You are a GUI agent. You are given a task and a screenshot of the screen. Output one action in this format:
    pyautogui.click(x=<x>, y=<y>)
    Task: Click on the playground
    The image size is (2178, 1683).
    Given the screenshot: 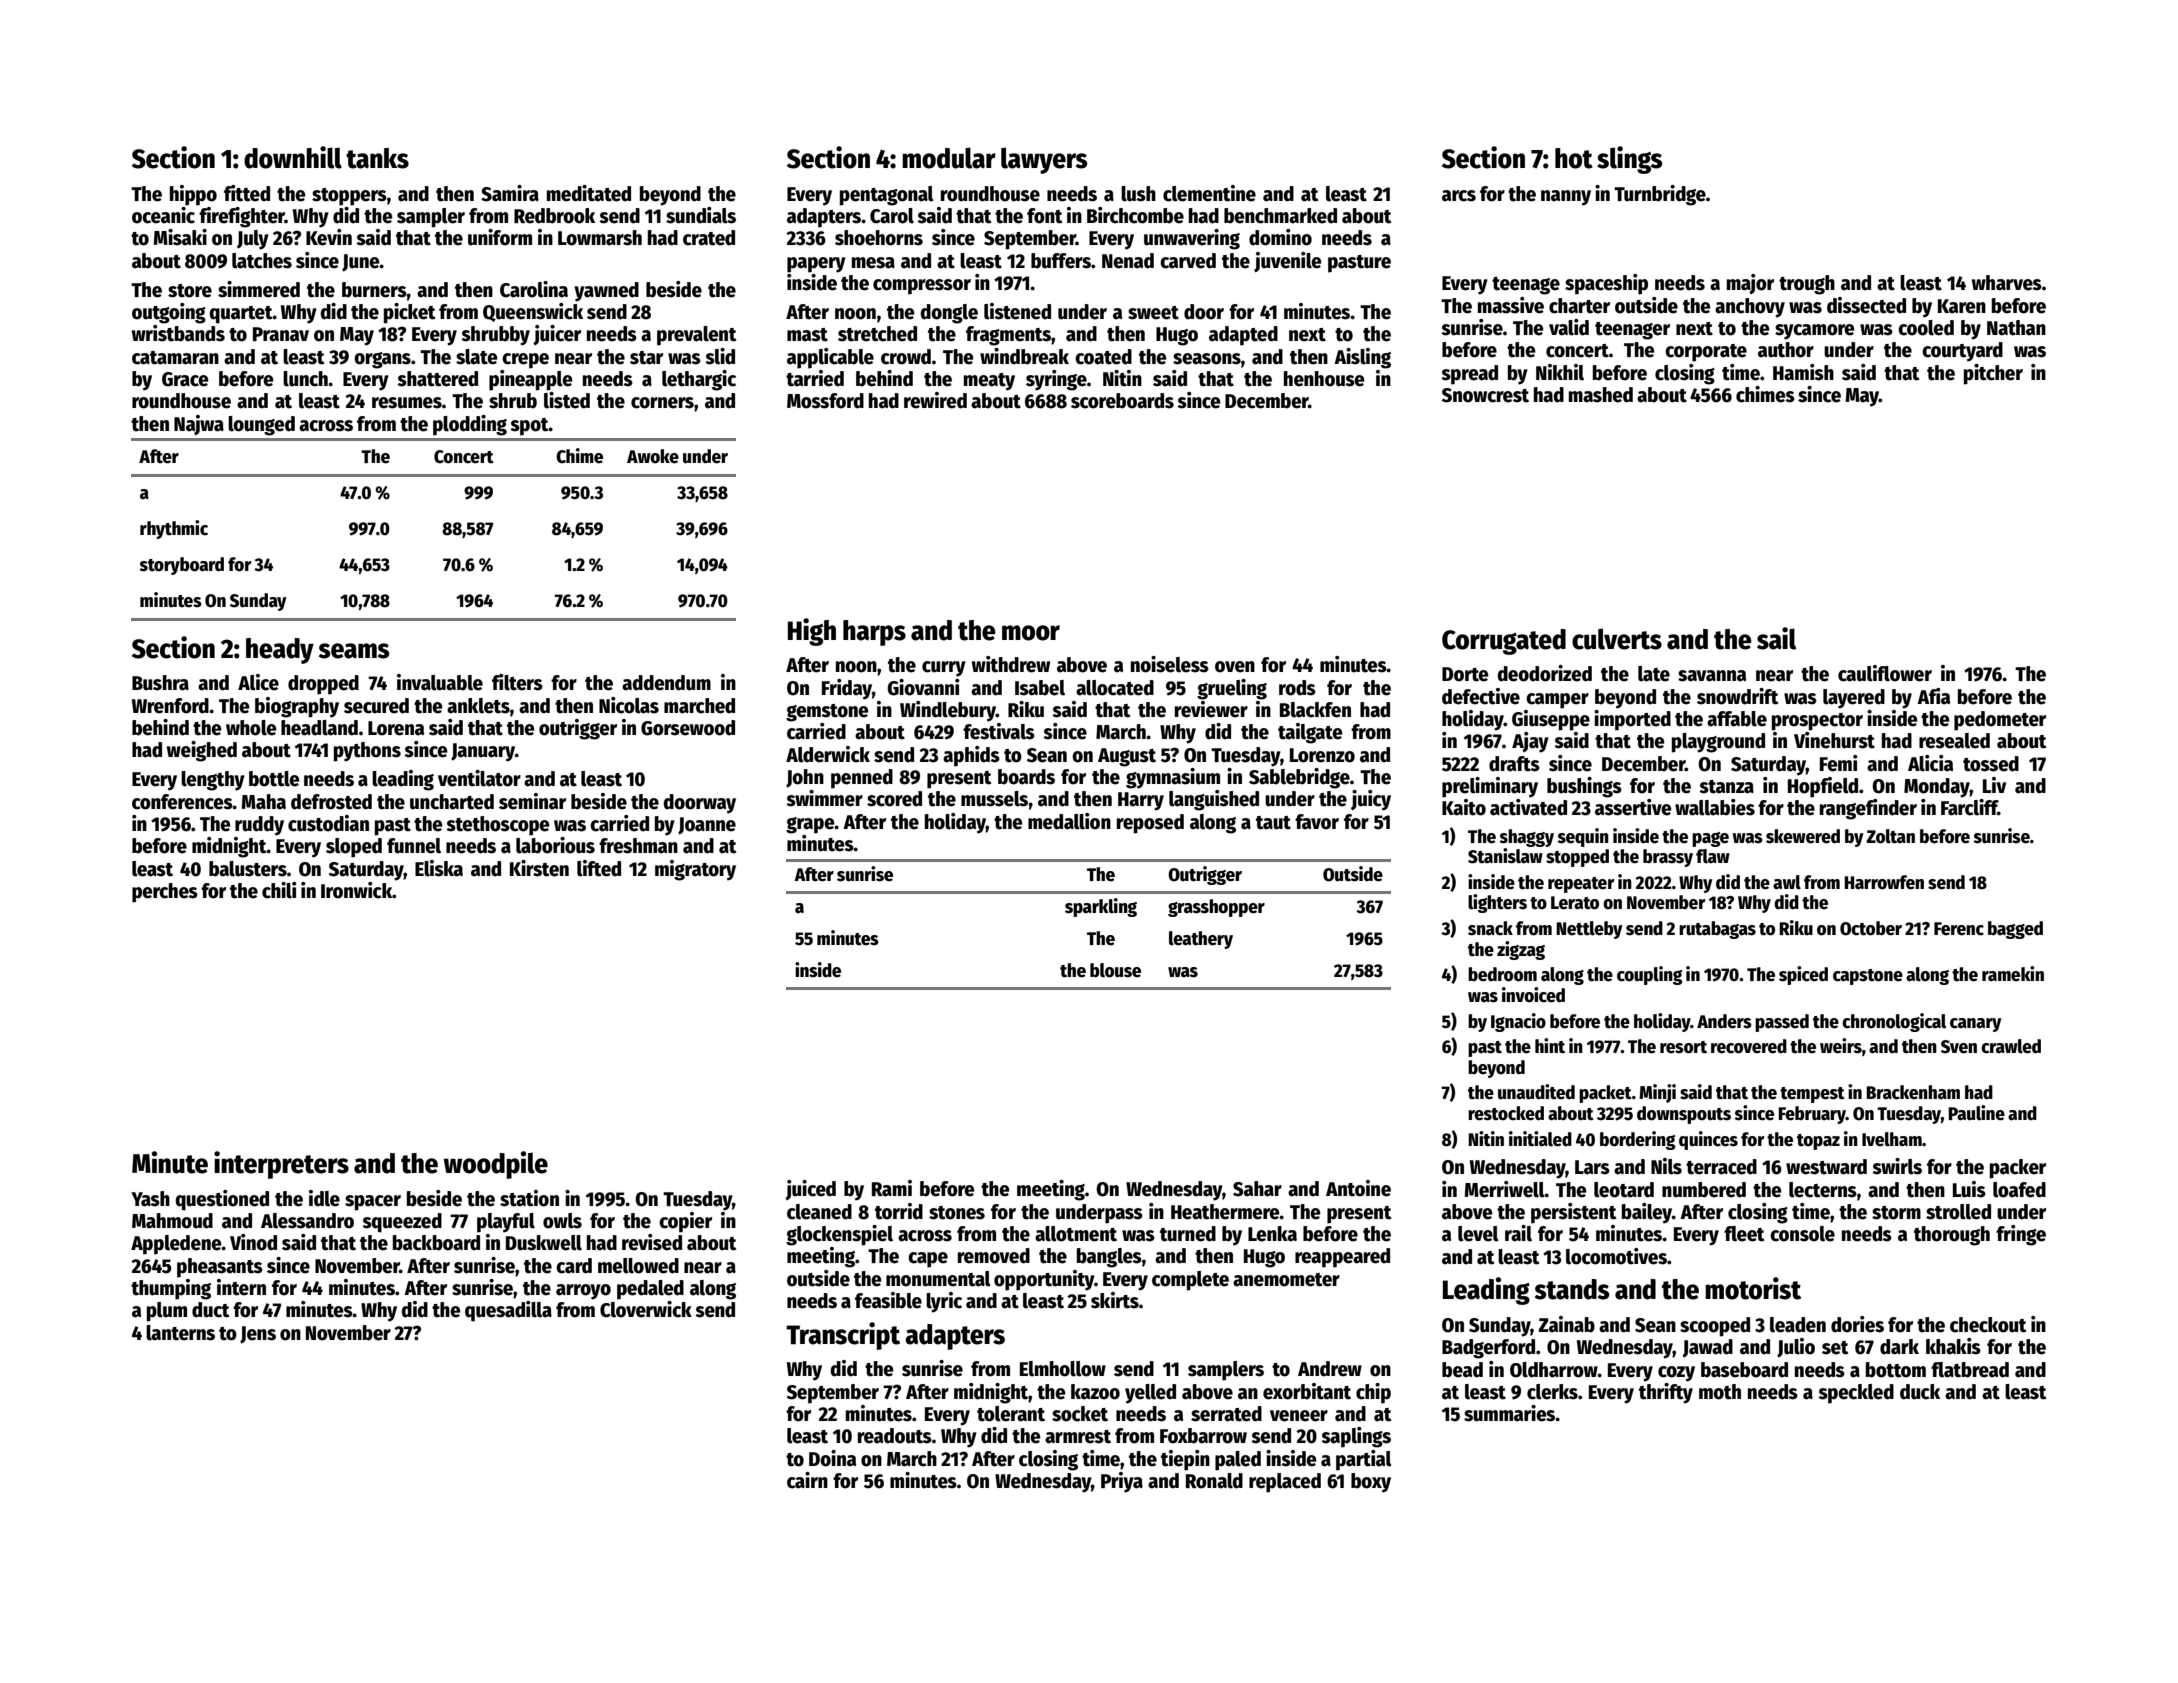 What is the action you would take?
    pyautogui.click(x=1718, y=743)
